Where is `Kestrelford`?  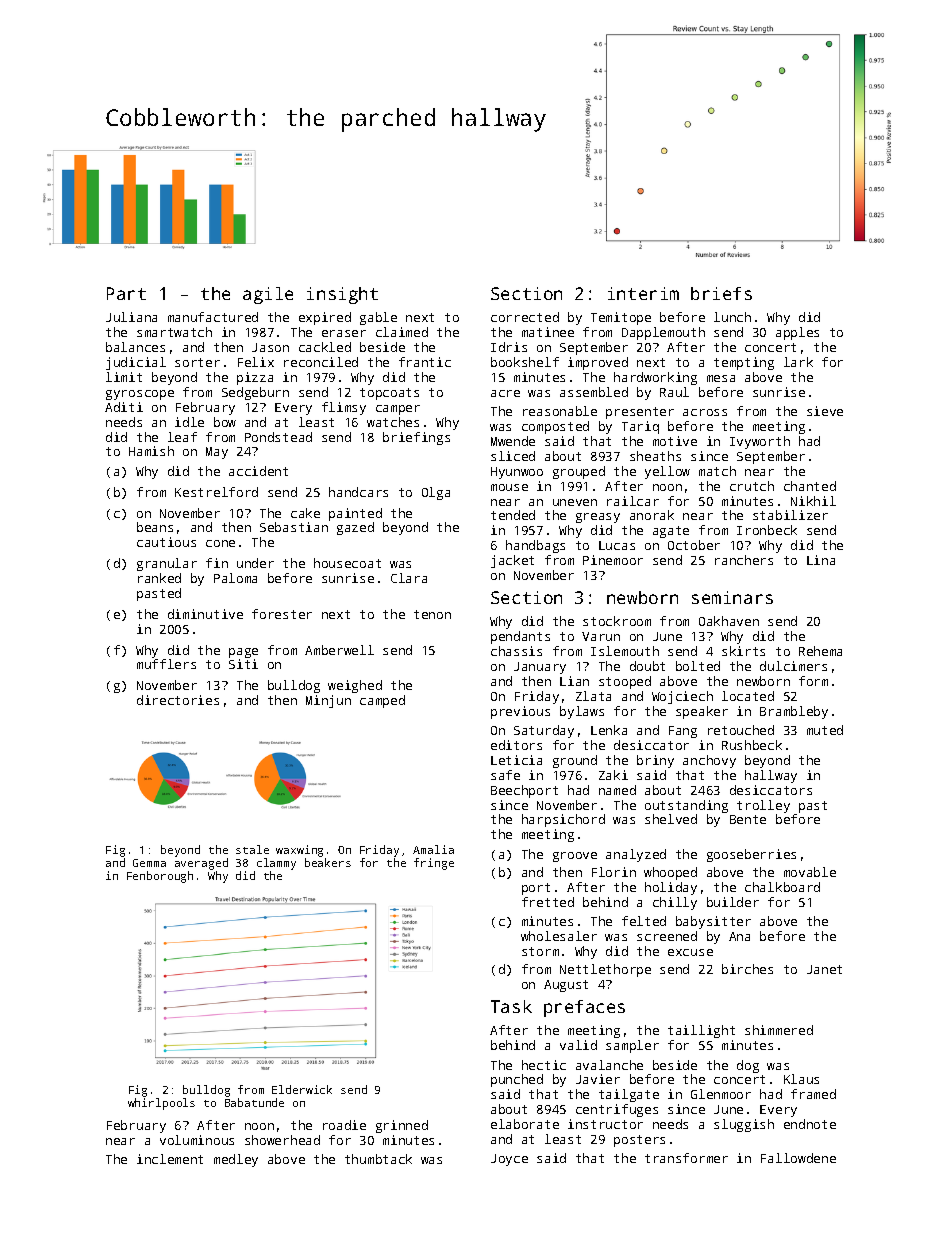 Kestrelford is located at coordinates (216, 492).
